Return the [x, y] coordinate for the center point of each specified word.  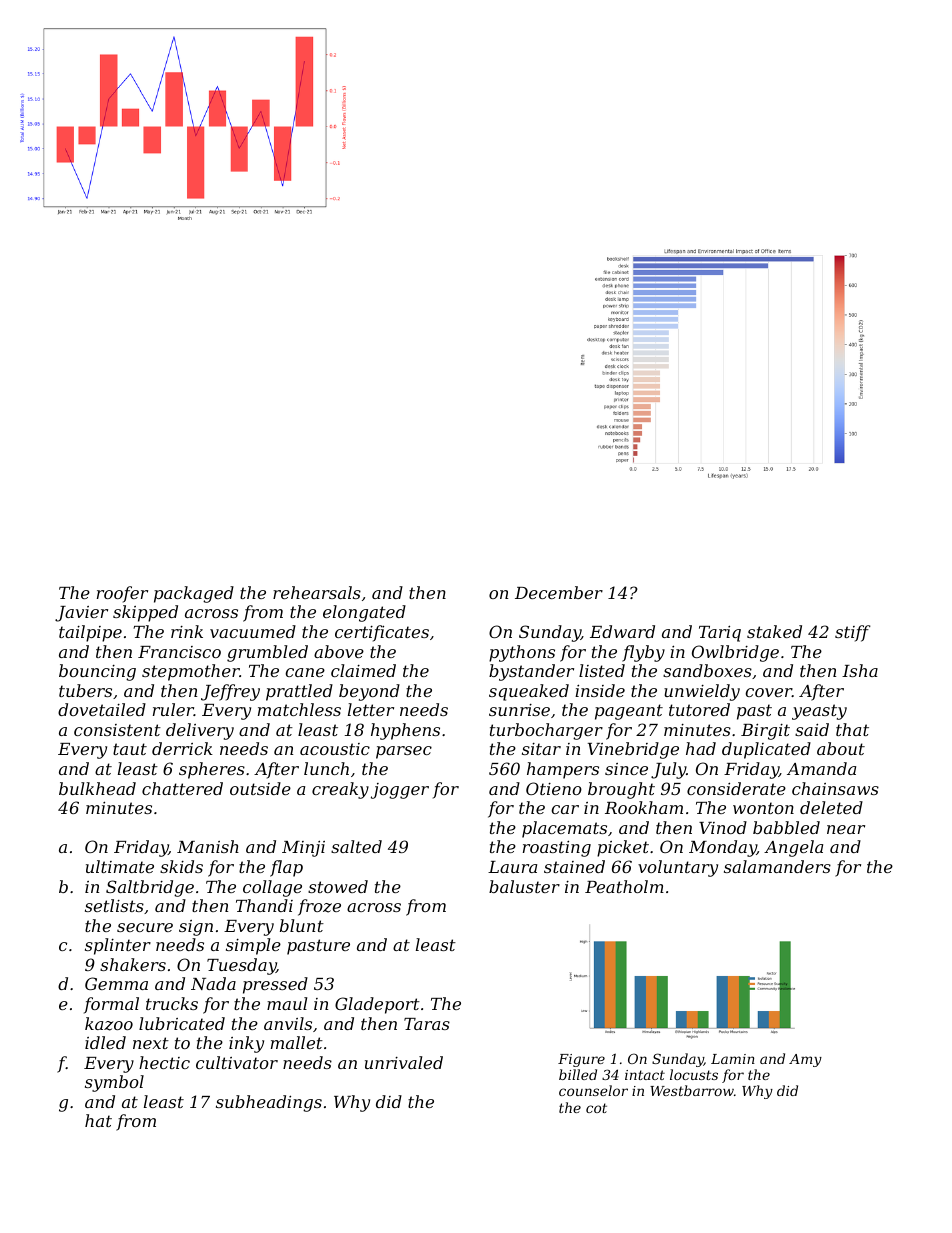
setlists [114, 905]
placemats [564, 829]
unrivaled [404, 1062]
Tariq [720, 633]
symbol [114, 1083]
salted [356, 846]
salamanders [777, 866]
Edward [622, 631]
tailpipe [90, 633]
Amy [805, 1060]
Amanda [821, 768]
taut [130, 749]
